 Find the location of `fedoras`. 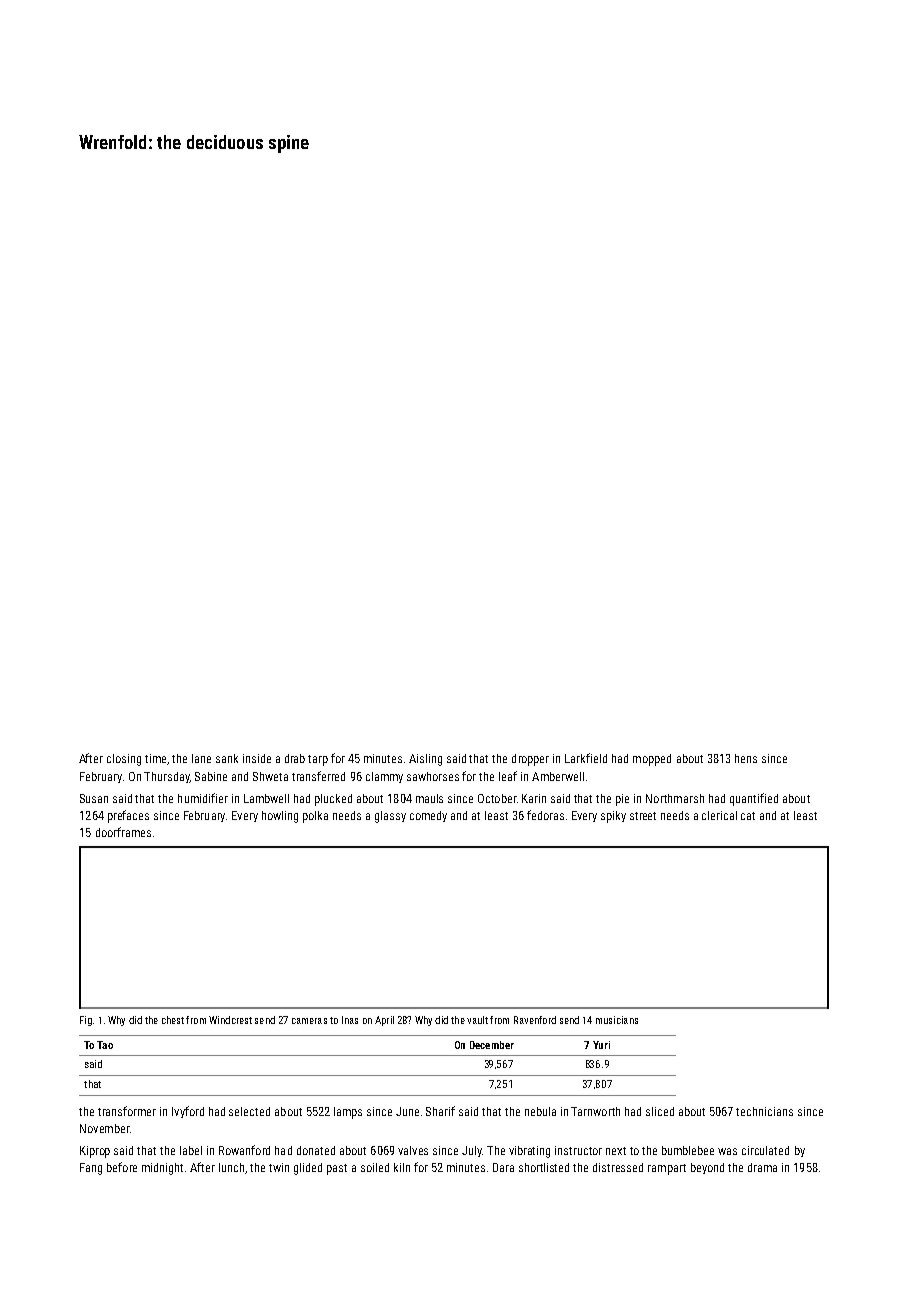

fedoras is located at coordinates (545, 815).
